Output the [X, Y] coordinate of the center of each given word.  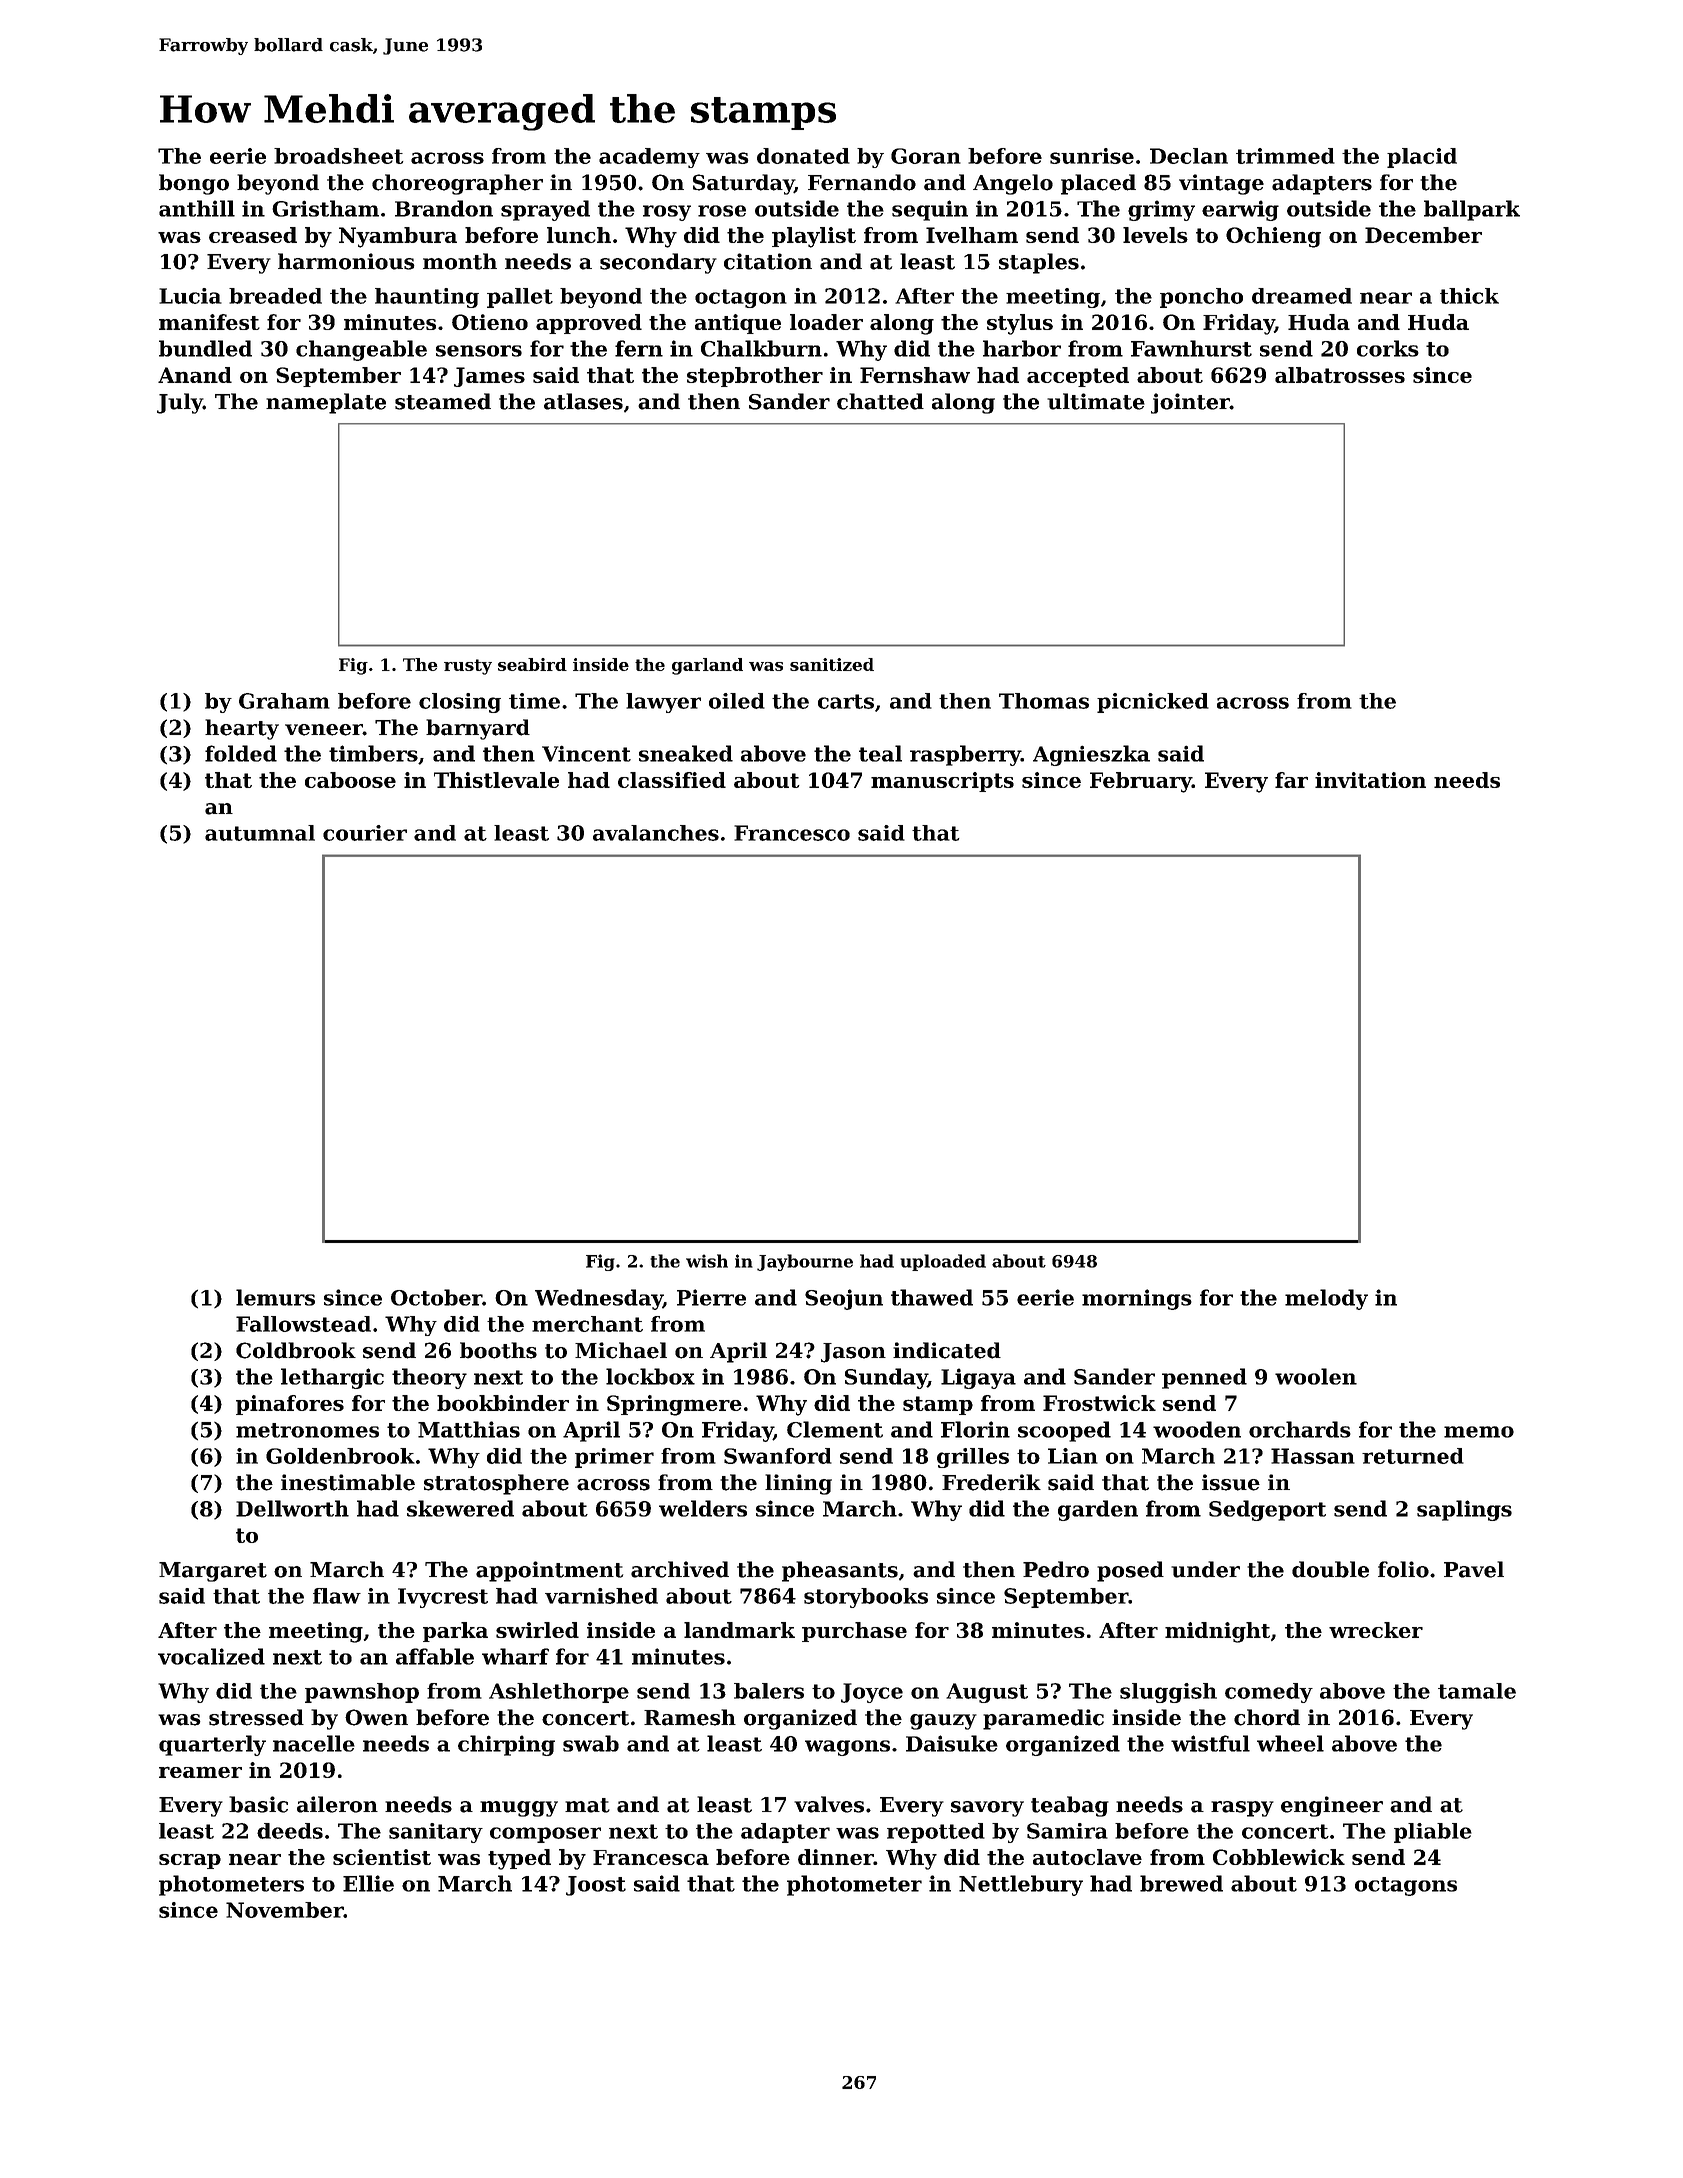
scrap [190, 1861]
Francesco [792, 833]
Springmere [674, 1405]
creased [253, 235]
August [987, 1693]
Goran [926, 156]
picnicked [1153, 703]
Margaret [213, 1572]
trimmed [1285, 156]
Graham [284, 701]
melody [1326, 1299]
